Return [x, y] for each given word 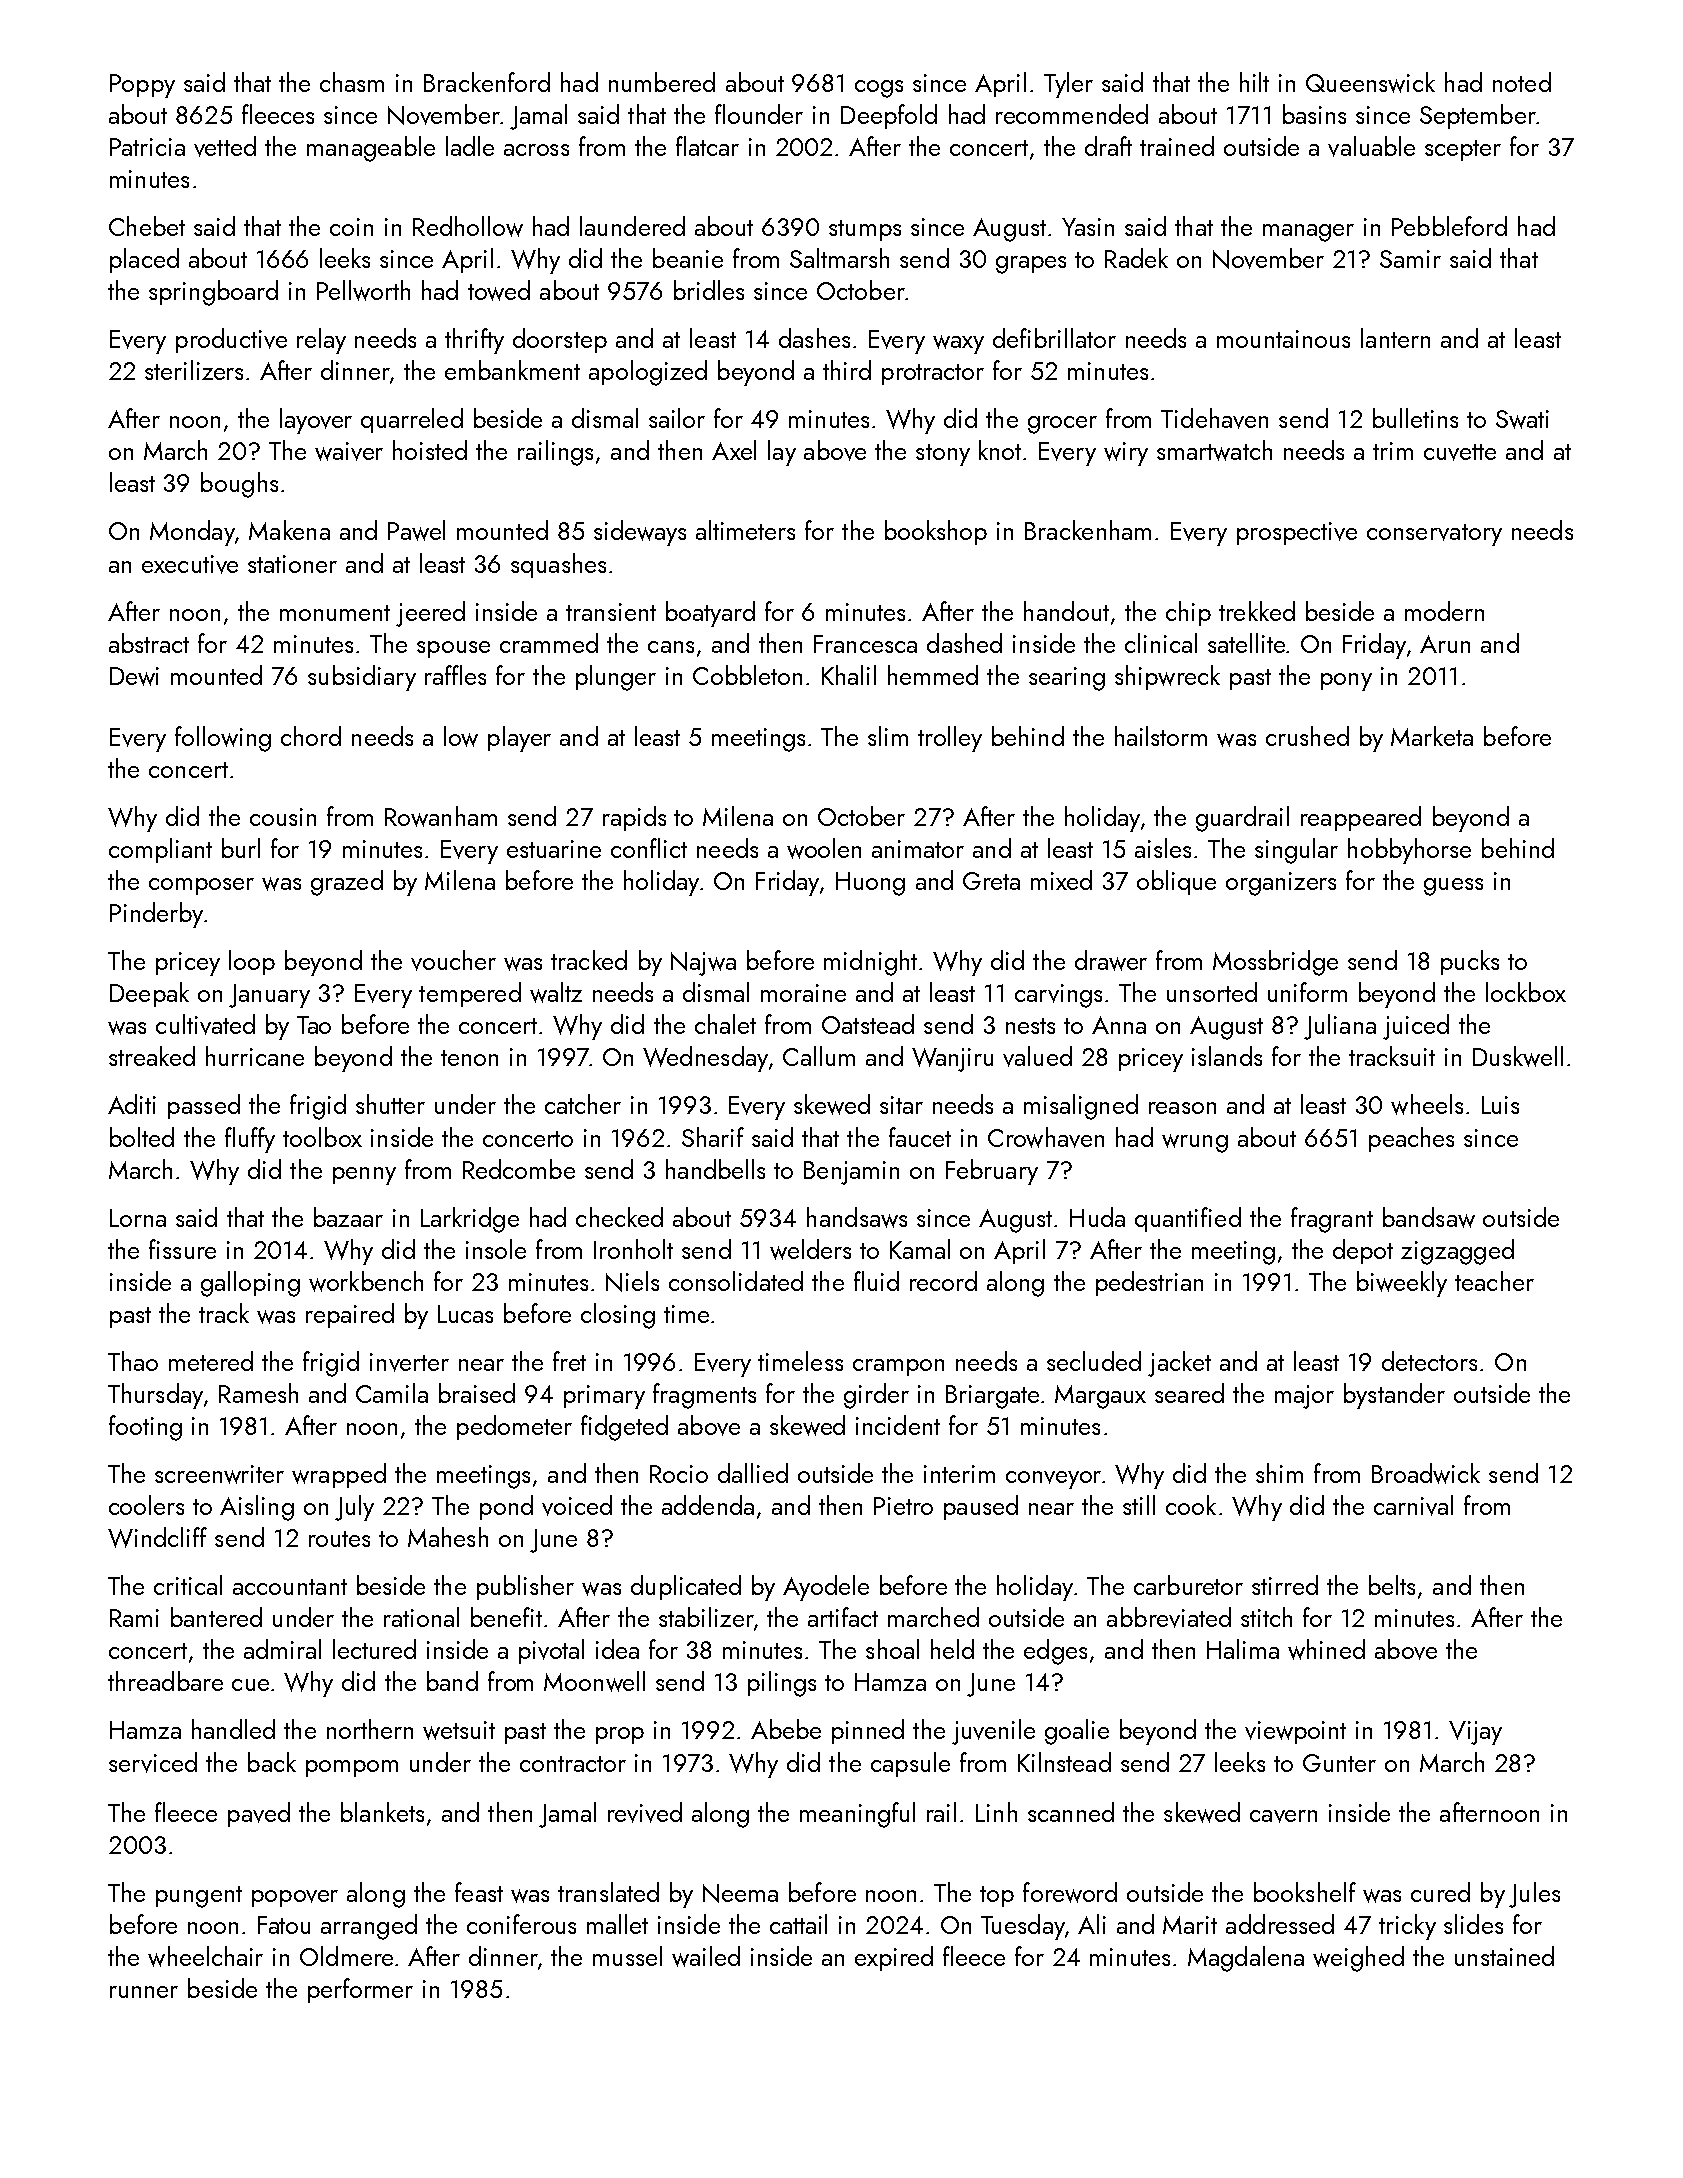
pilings [782, 1684]
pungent [199, 1897]
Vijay [1475, 1733]
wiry [1126, 454]
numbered [662, 82]
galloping [250, 1284]
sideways [640, 533]
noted [1522, 82]
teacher [1494, 1281]
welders [810, 1249]
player [519, 739]
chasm [352, 82]
